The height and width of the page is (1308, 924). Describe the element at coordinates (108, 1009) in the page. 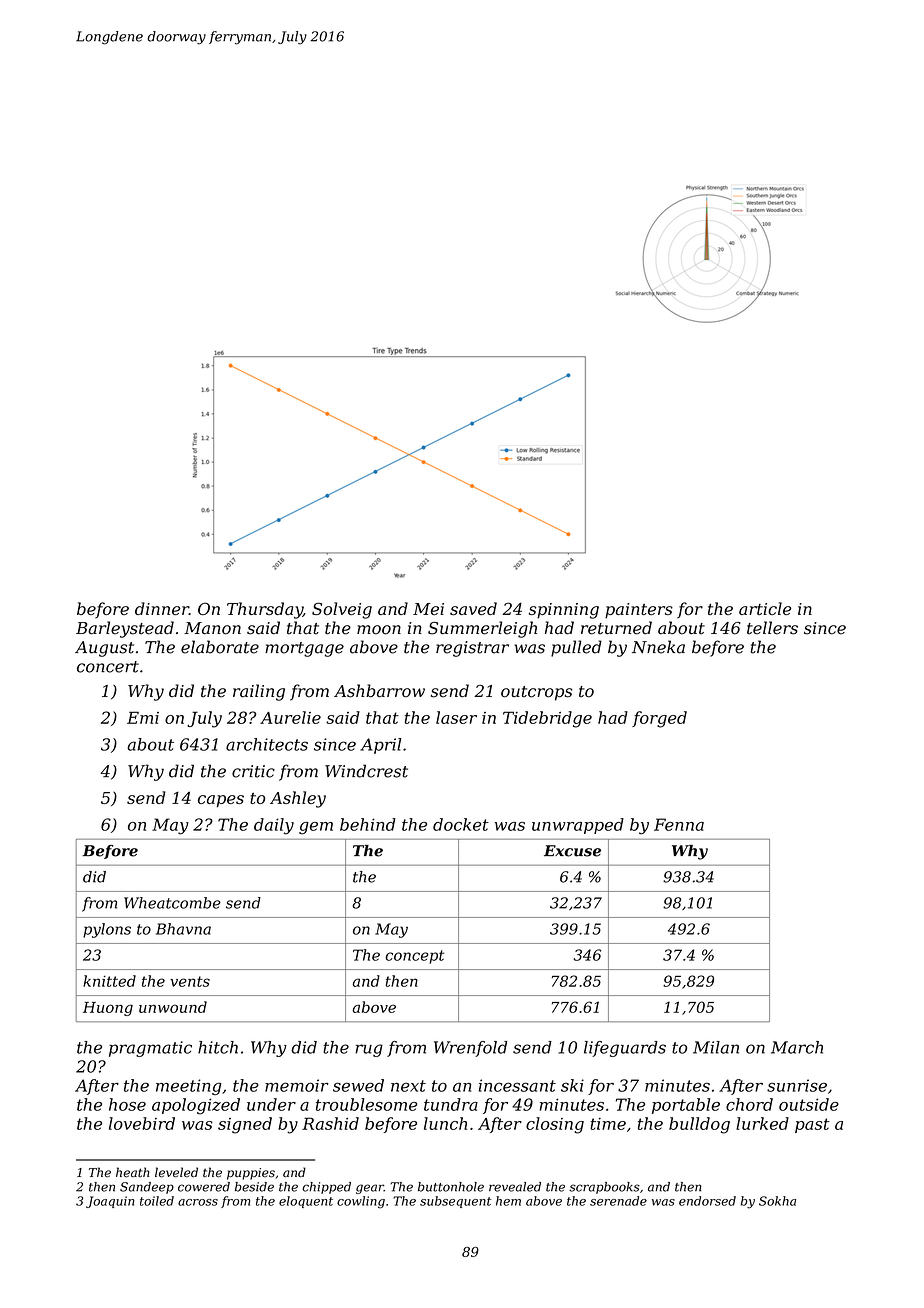

I see `Huong` at that location.
